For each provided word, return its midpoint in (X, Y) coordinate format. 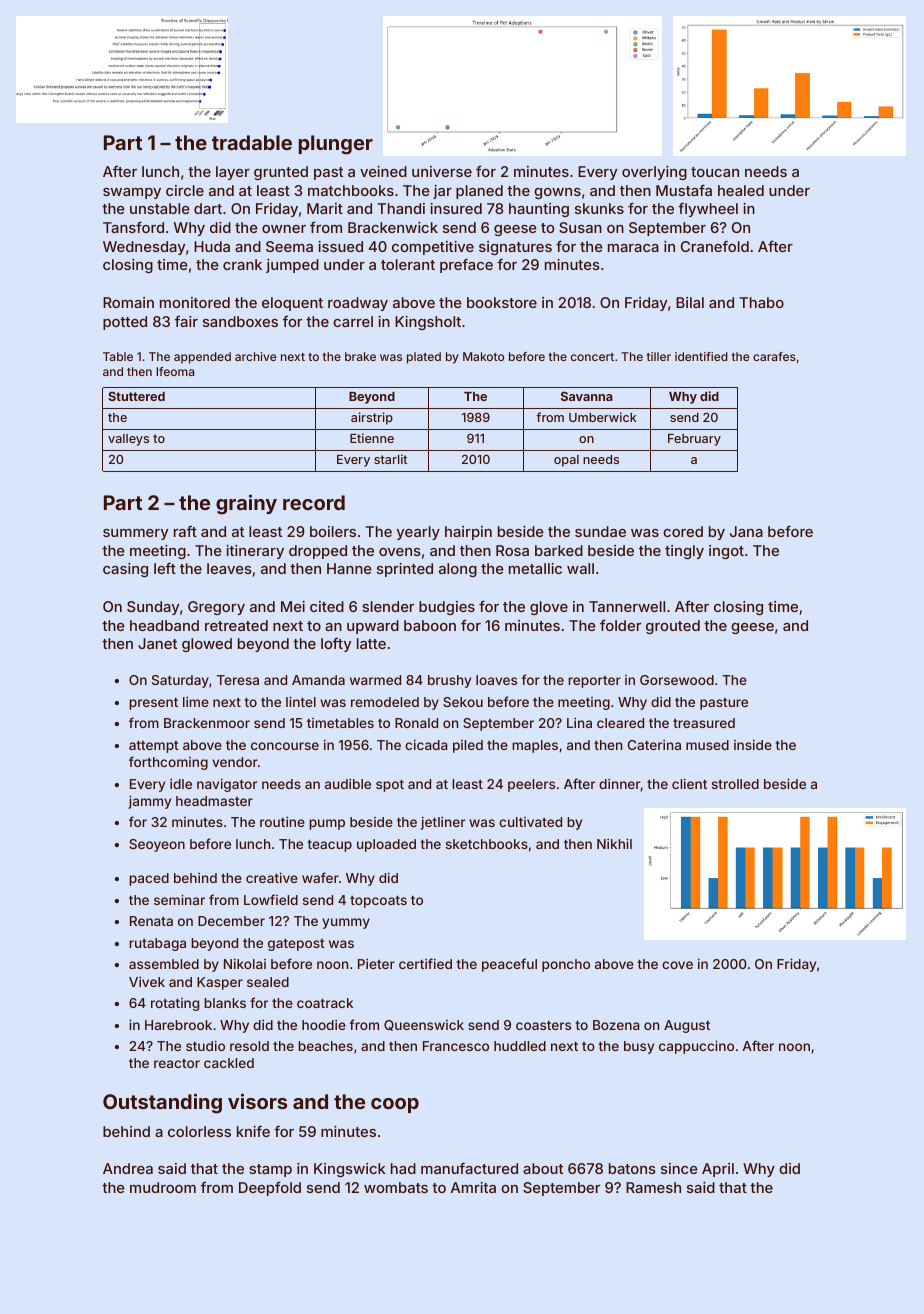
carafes (774, 356)
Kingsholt (428, 323)
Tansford (133, 227)
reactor (177, 1063)
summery (135, 534)
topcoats (378, 902)
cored (683, 531)
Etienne (372, 438)
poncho (566, 965)
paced (149, 879)
